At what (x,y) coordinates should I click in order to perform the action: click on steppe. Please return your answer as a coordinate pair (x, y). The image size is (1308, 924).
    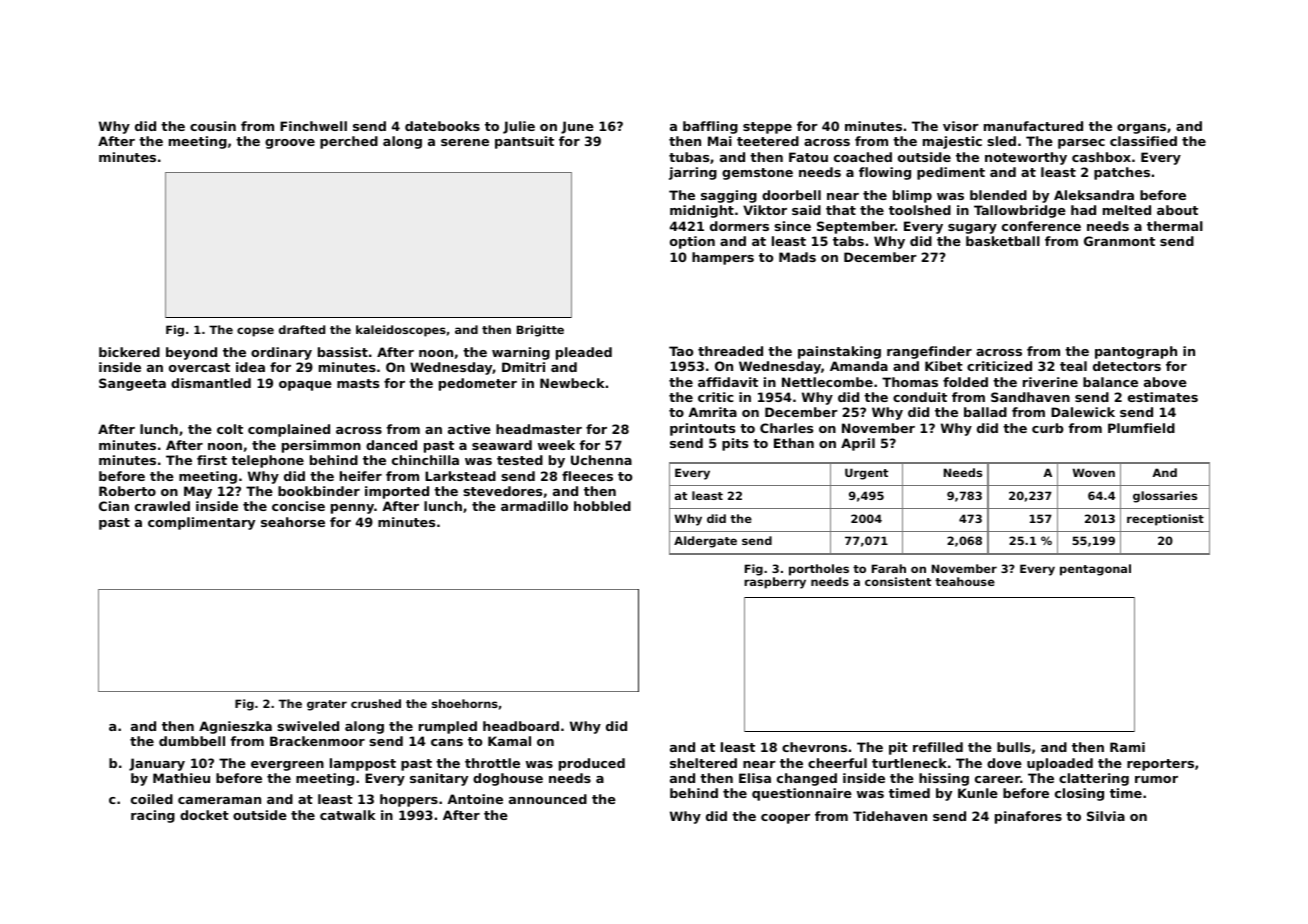
    Looking at the image, I should click on (767, 128).
